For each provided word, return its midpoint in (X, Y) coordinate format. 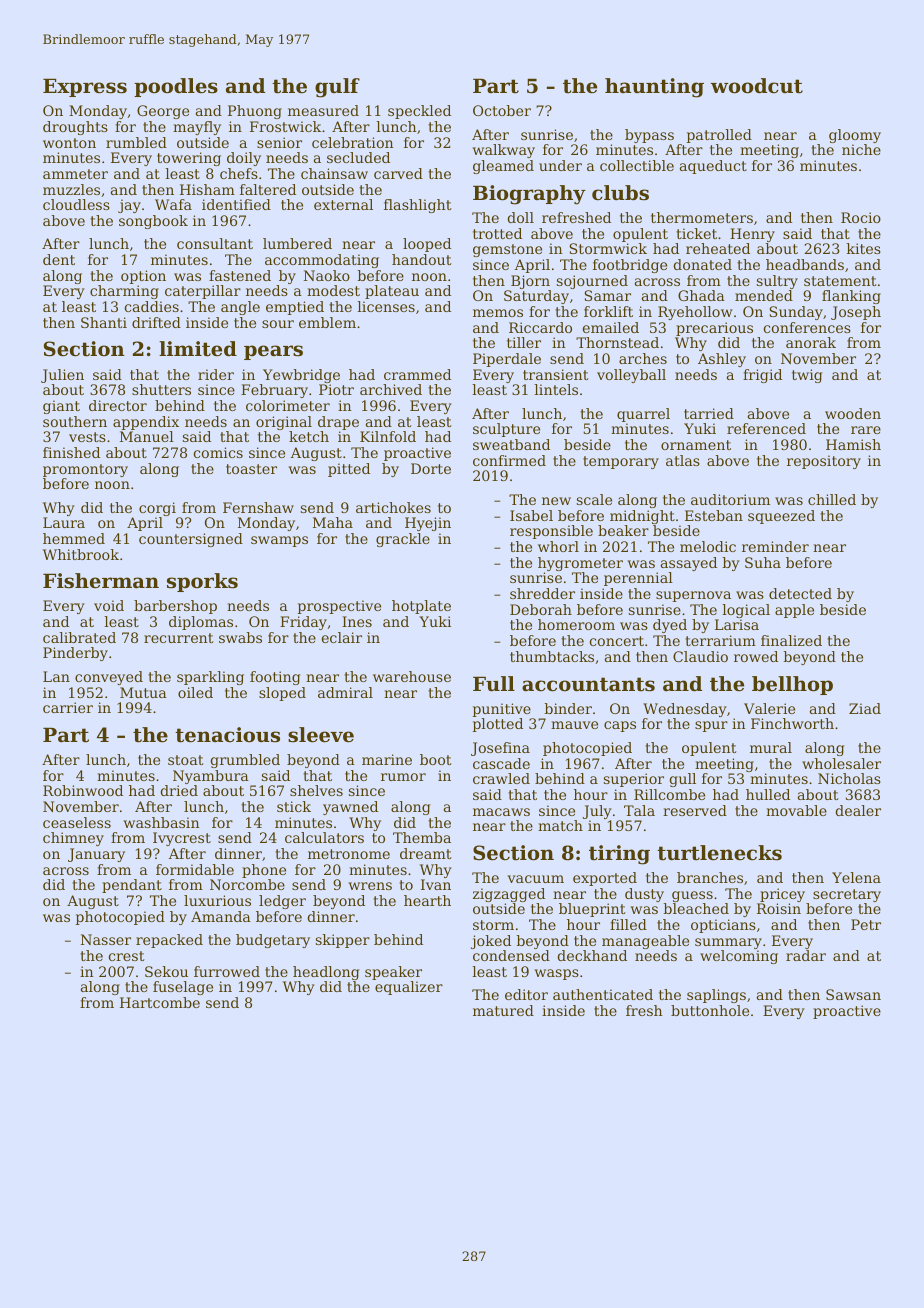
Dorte (431, 468)
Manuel (147, 436)
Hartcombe (160, 1002)
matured (503, 1010)
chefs (239, 173)
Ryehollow (695, 313)
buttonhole (710, 1010)
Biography (529, 195)
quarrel (643, 415)
